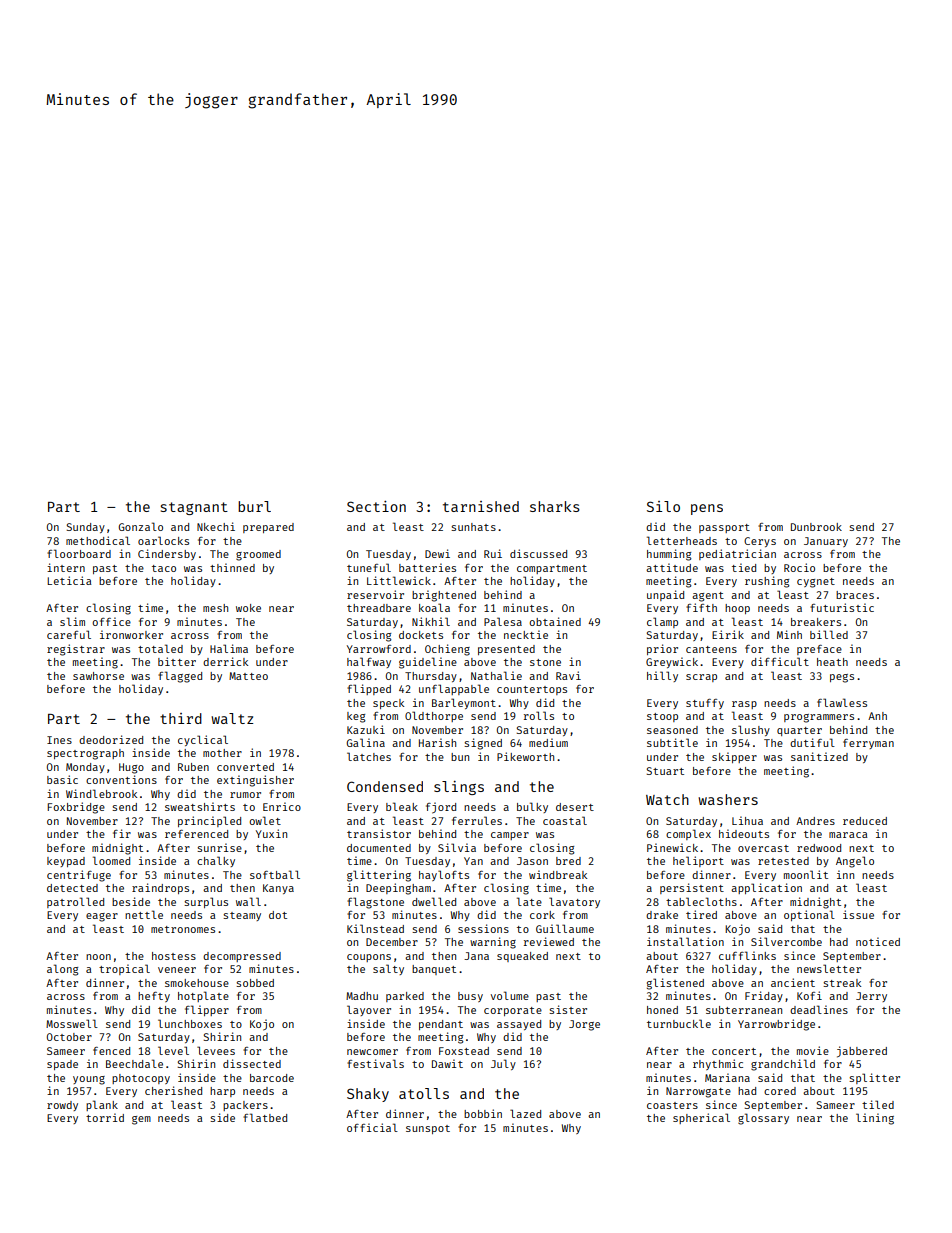  I want to click on principled, so click(209, 821).
